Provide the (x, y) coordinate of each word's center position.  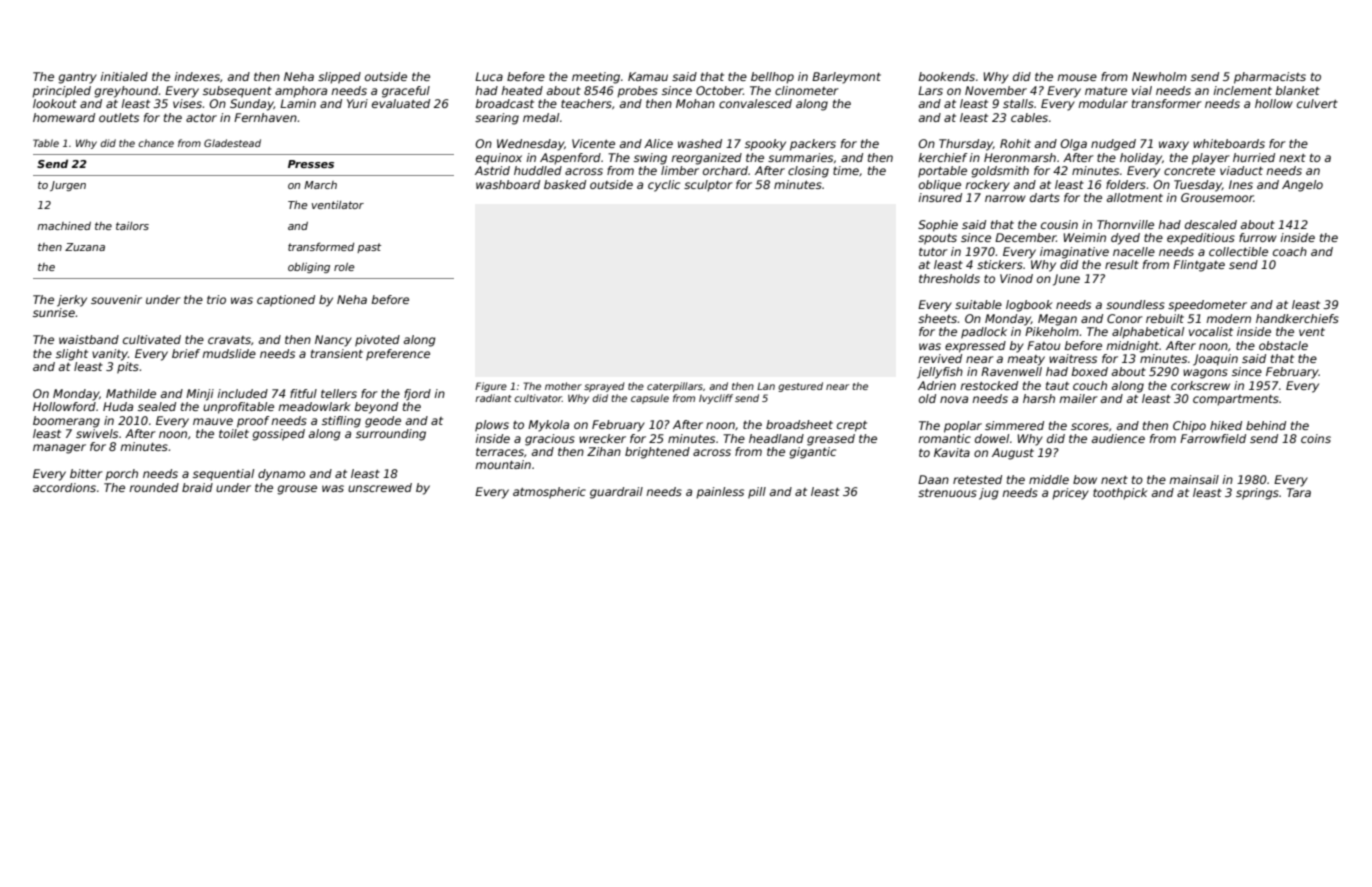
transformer (1167, 103)
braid (197, 487)
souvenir (116, 299)
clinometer (807, 90)
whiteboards (1229, 143)
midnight (1132, 347)
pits (128, 368)
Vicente (593, 143)
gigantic (812, 453)
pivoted (377, 341)
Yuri (357, 103)
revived (940, 358)
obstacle (1283, 345)
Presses (311, 164)
